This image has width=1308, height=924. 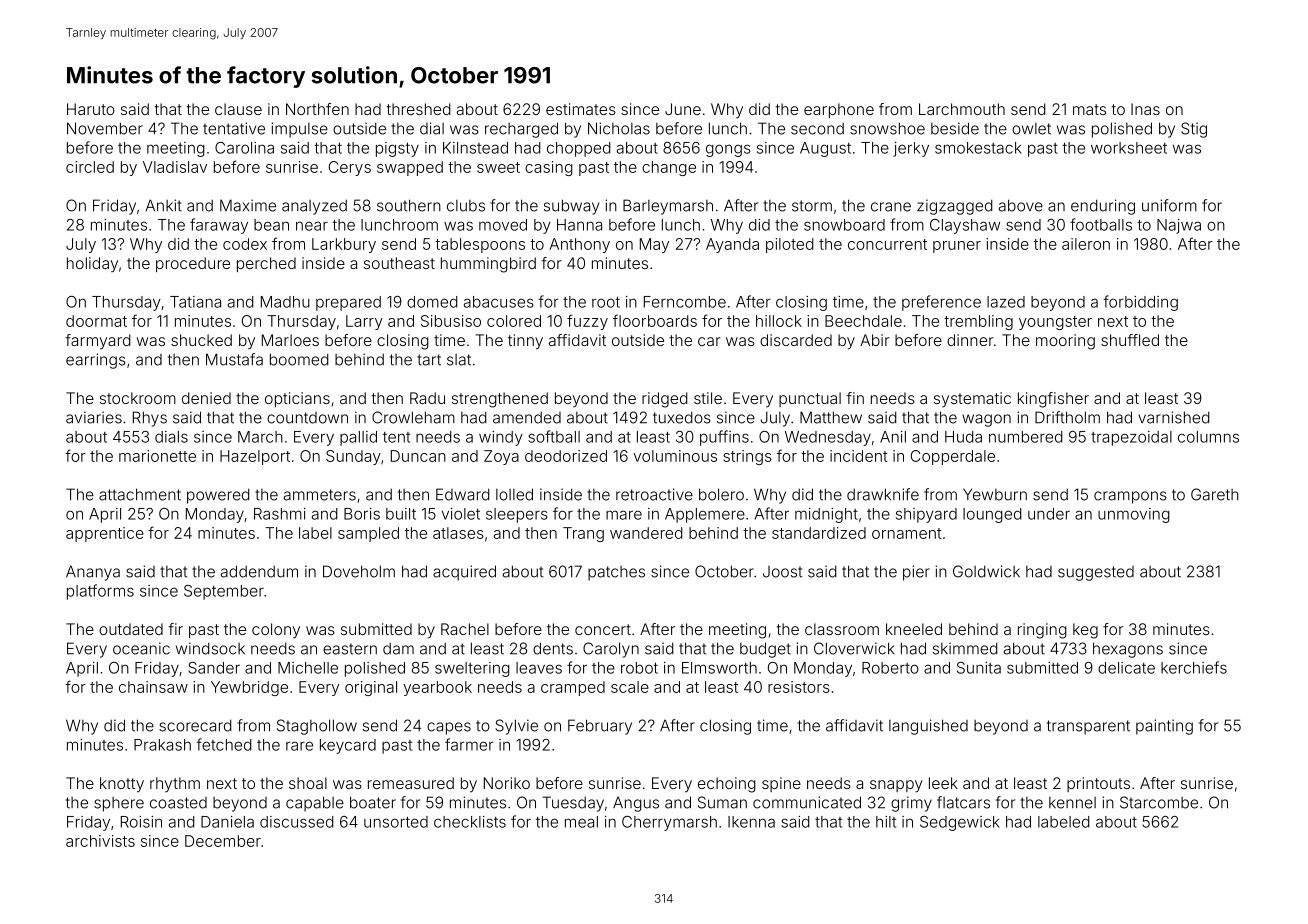 I want to click on Prakash, so click(x=162, y=745).
